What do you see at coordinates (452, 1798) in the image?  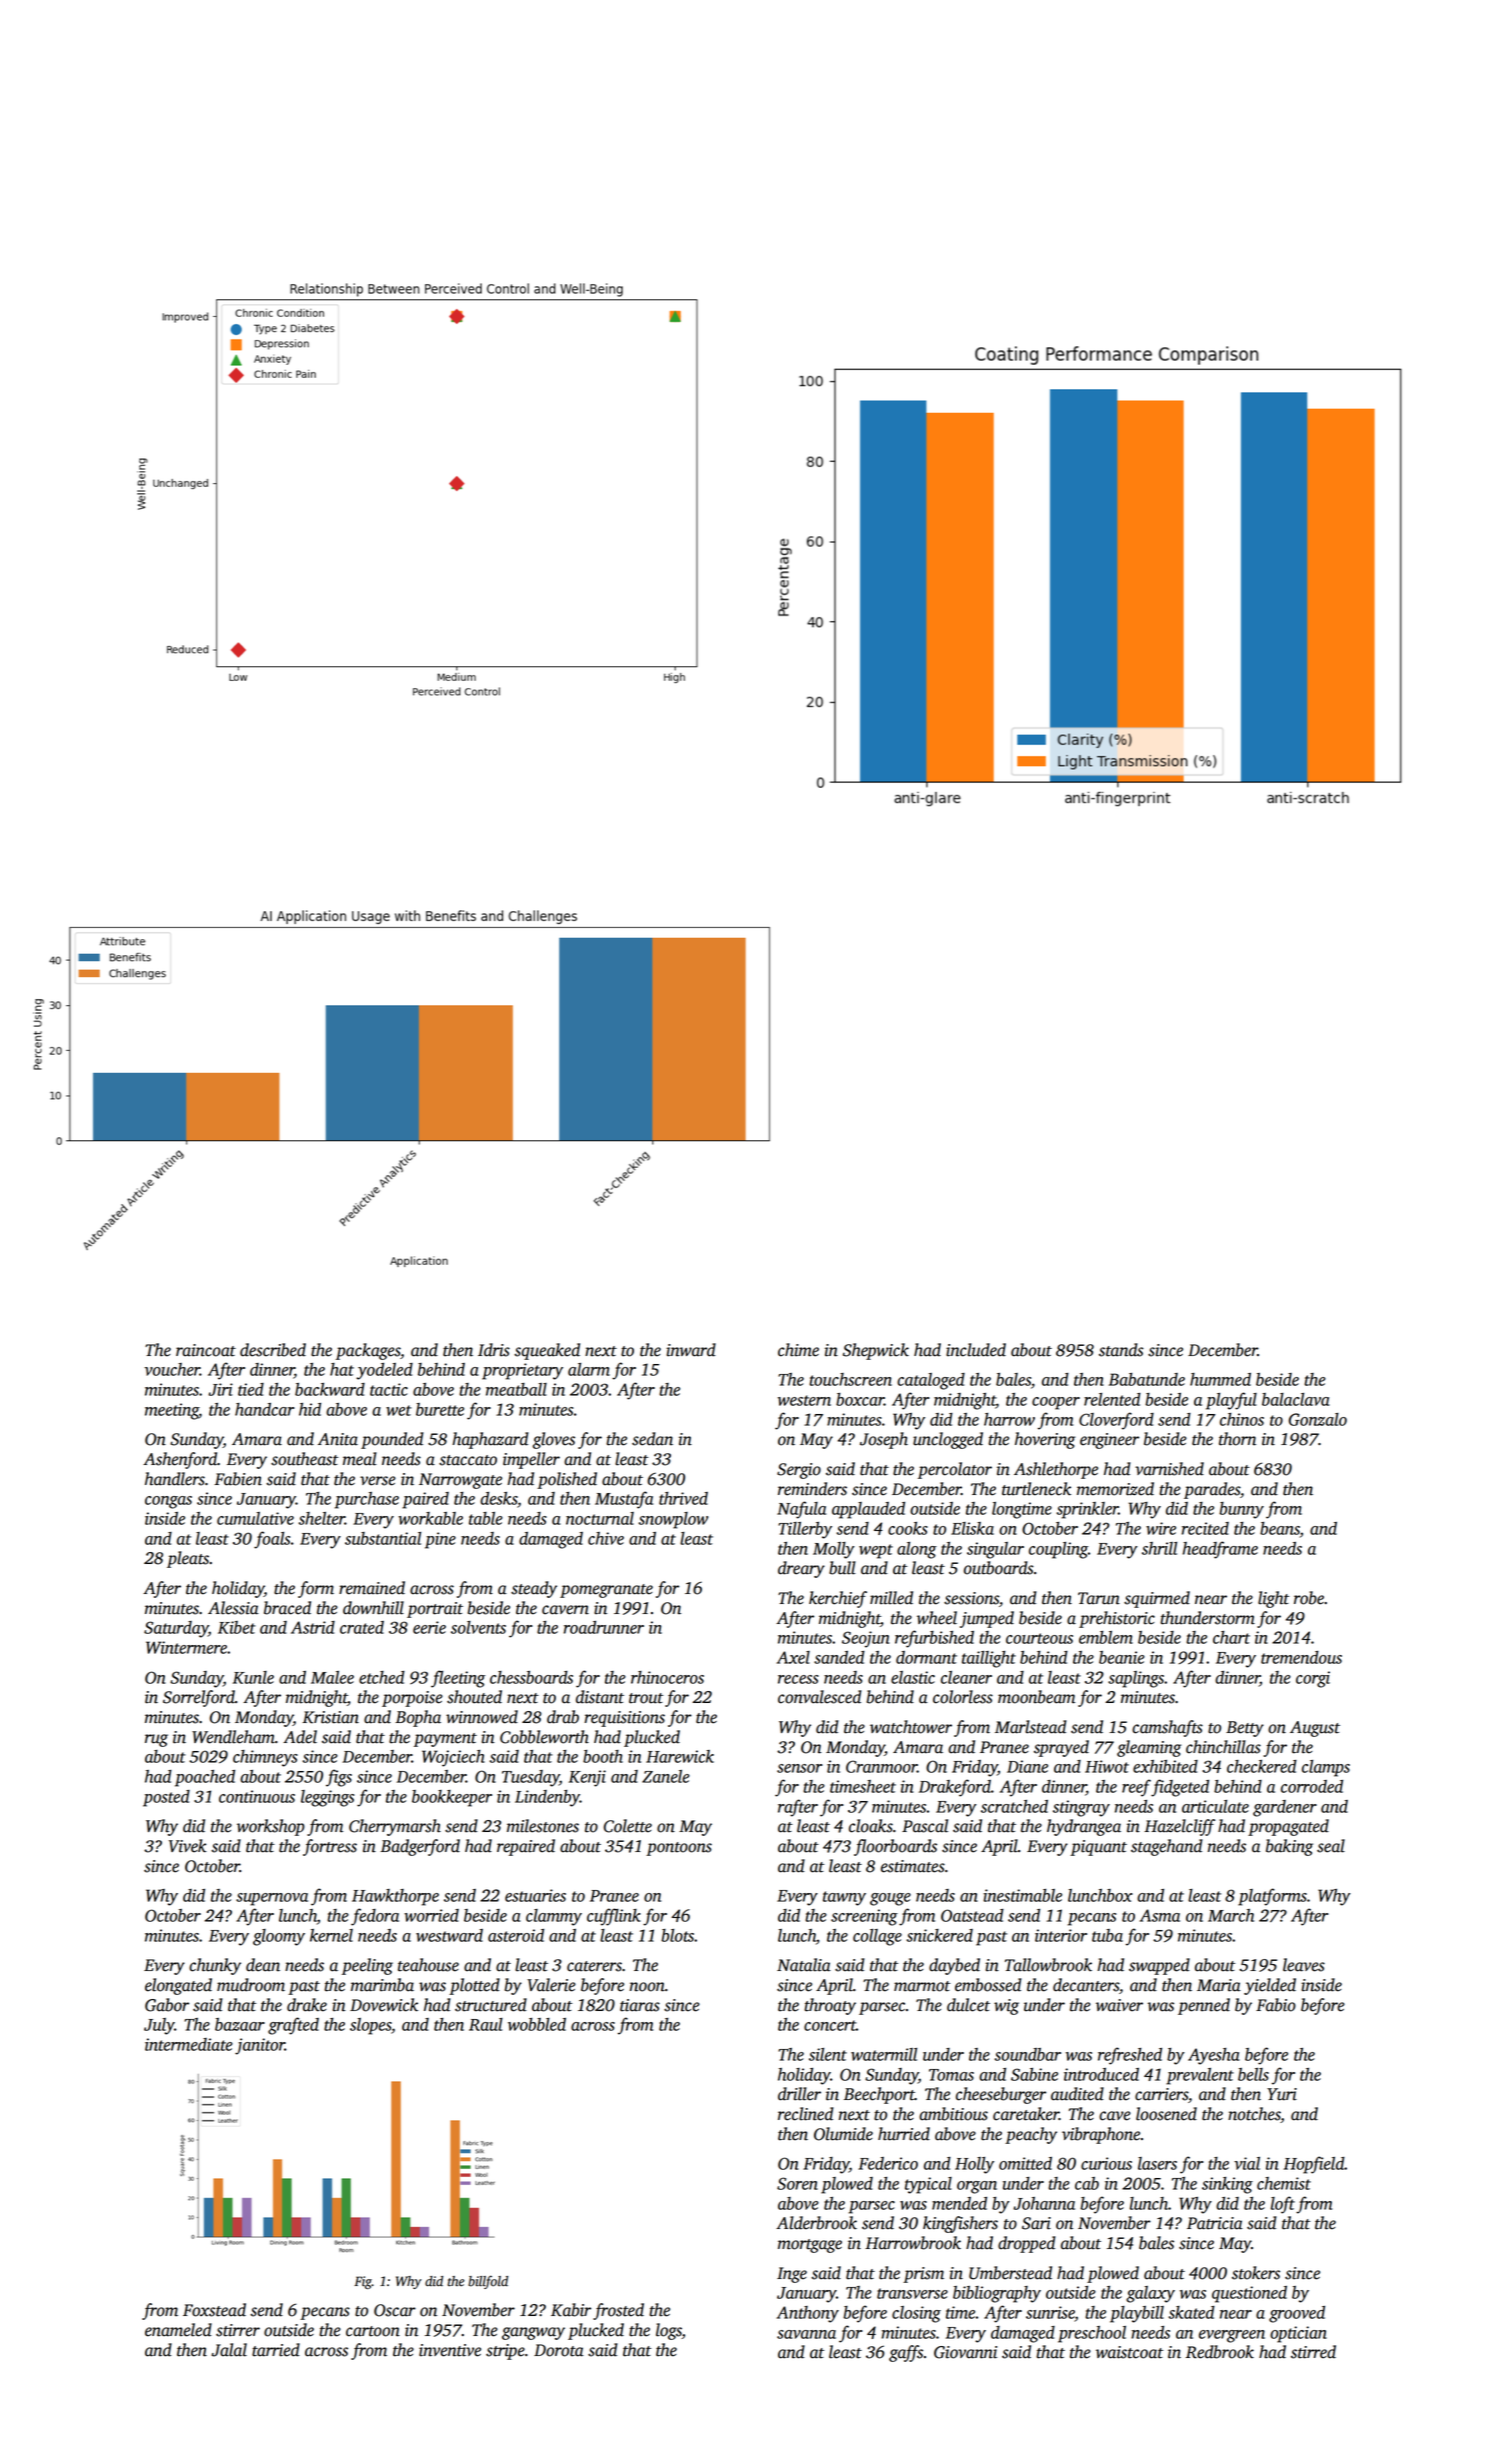 I see `bookkeeper` at bounding box center [452, 1798].
